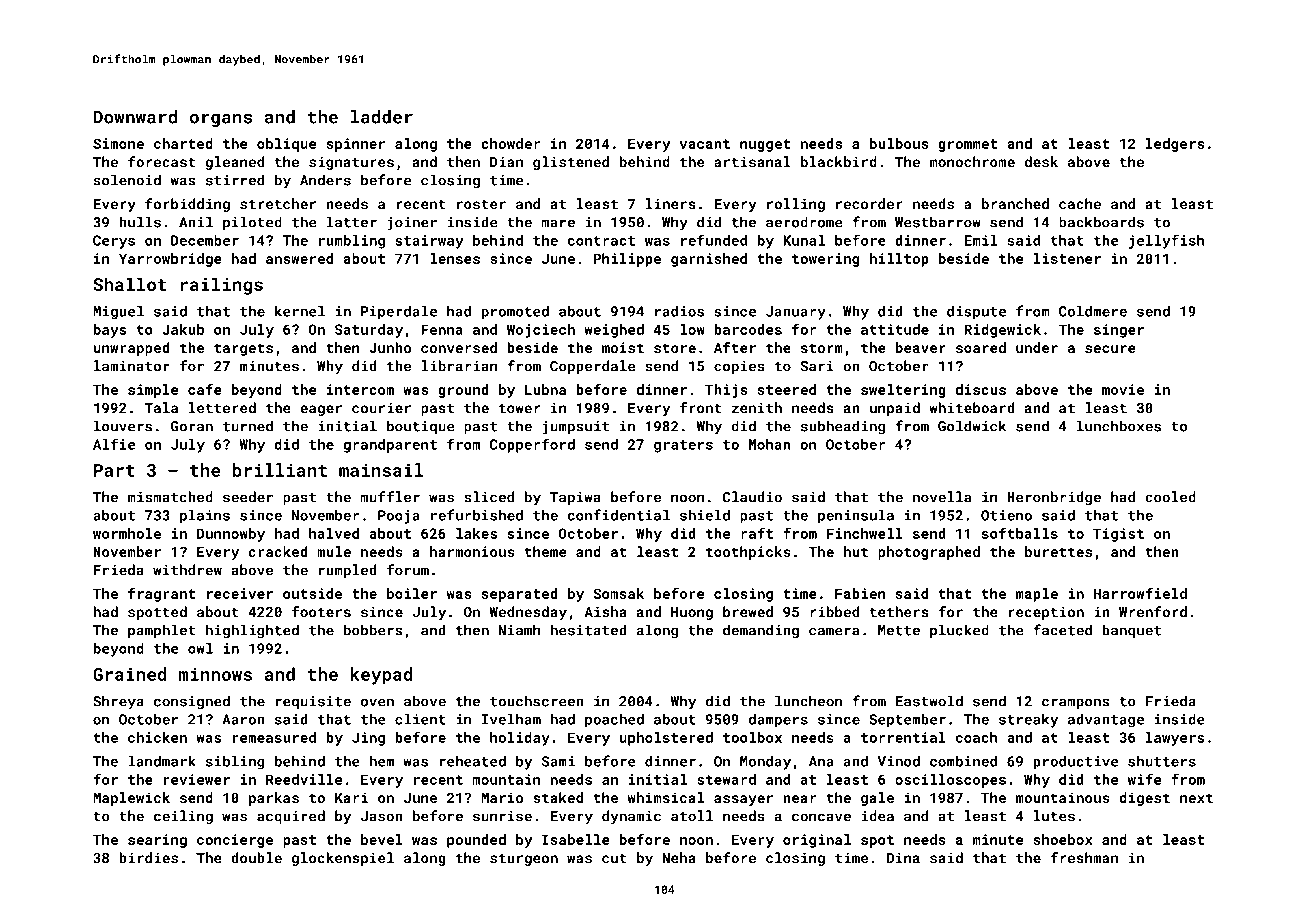 The image size is (1308, 924). I want to click on Westbarrow, so click(938, 222).
